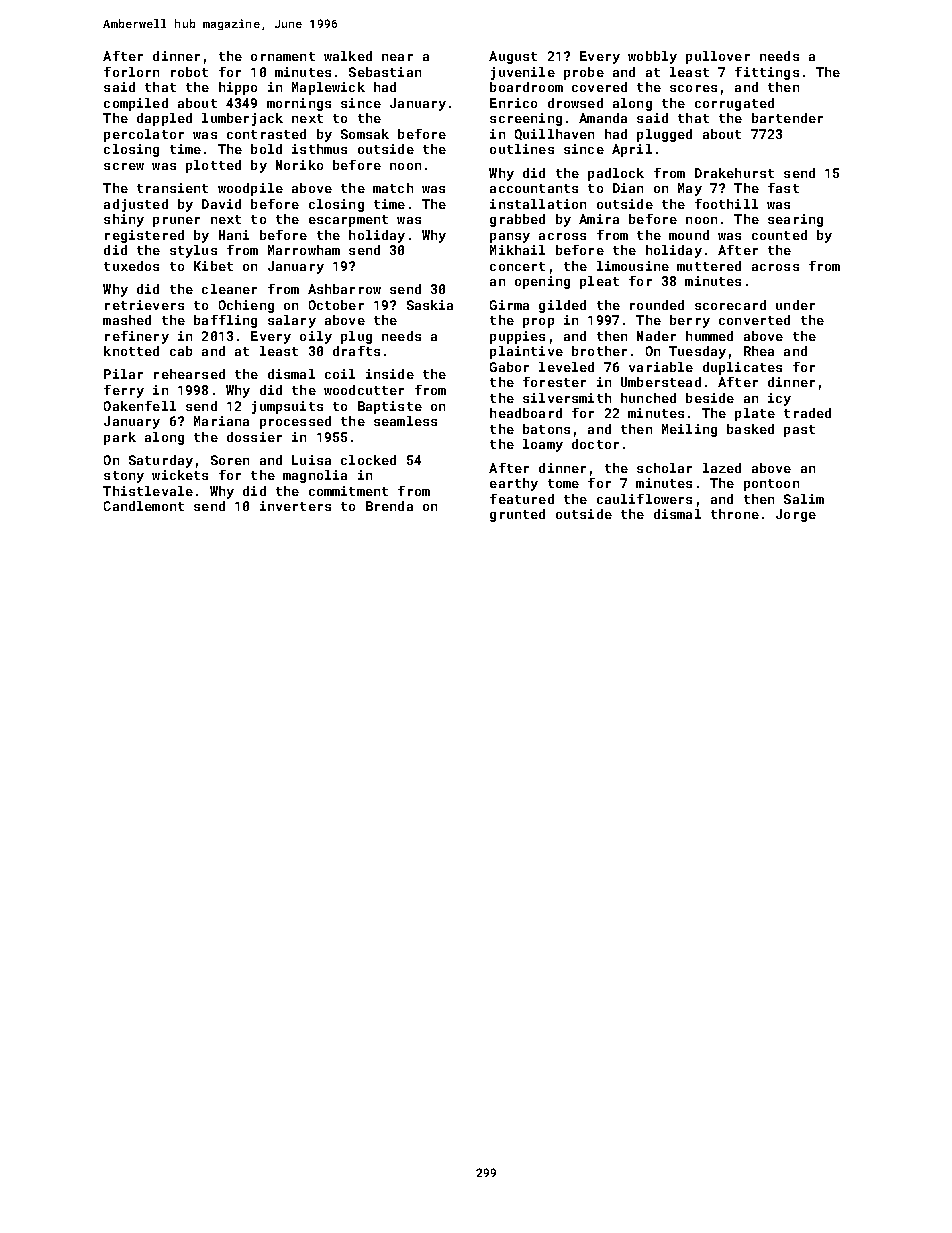 The image size is (952, 1233). Describe the element at coordinates (526, 413) in the image. I see `headboard` at that location.
